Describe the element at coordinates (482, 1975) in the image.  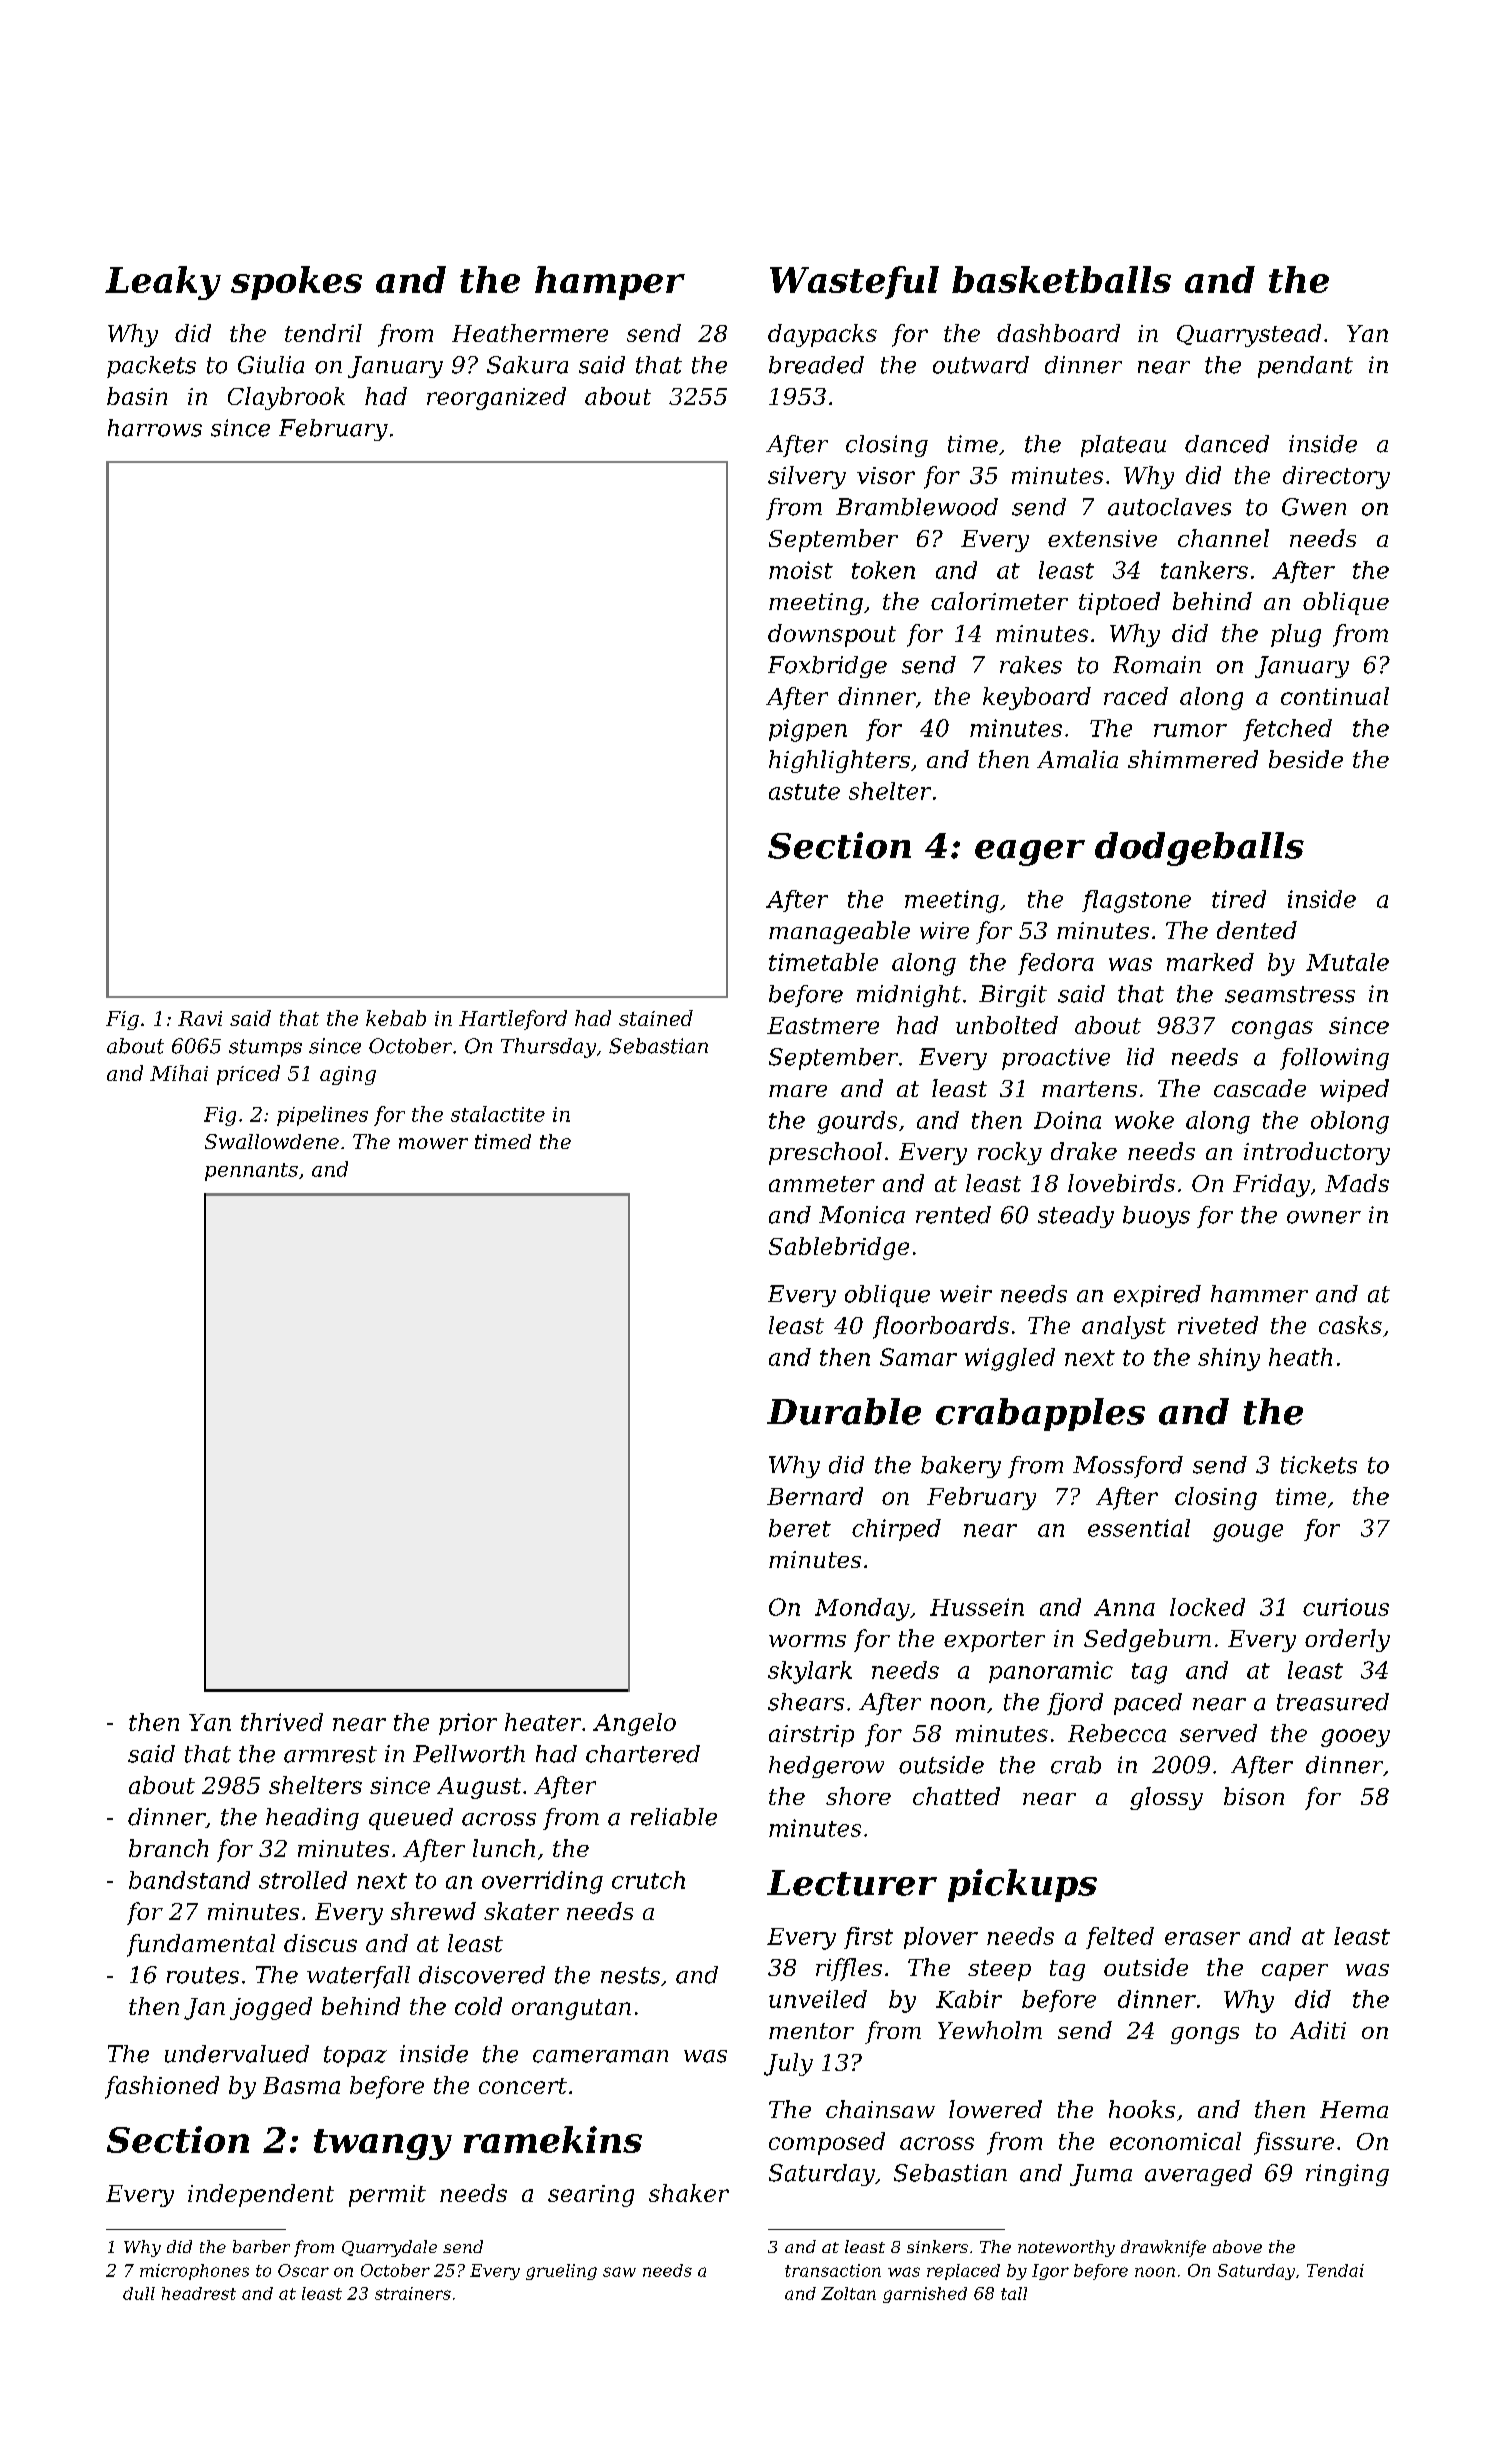
I see `discovered` at that location.
